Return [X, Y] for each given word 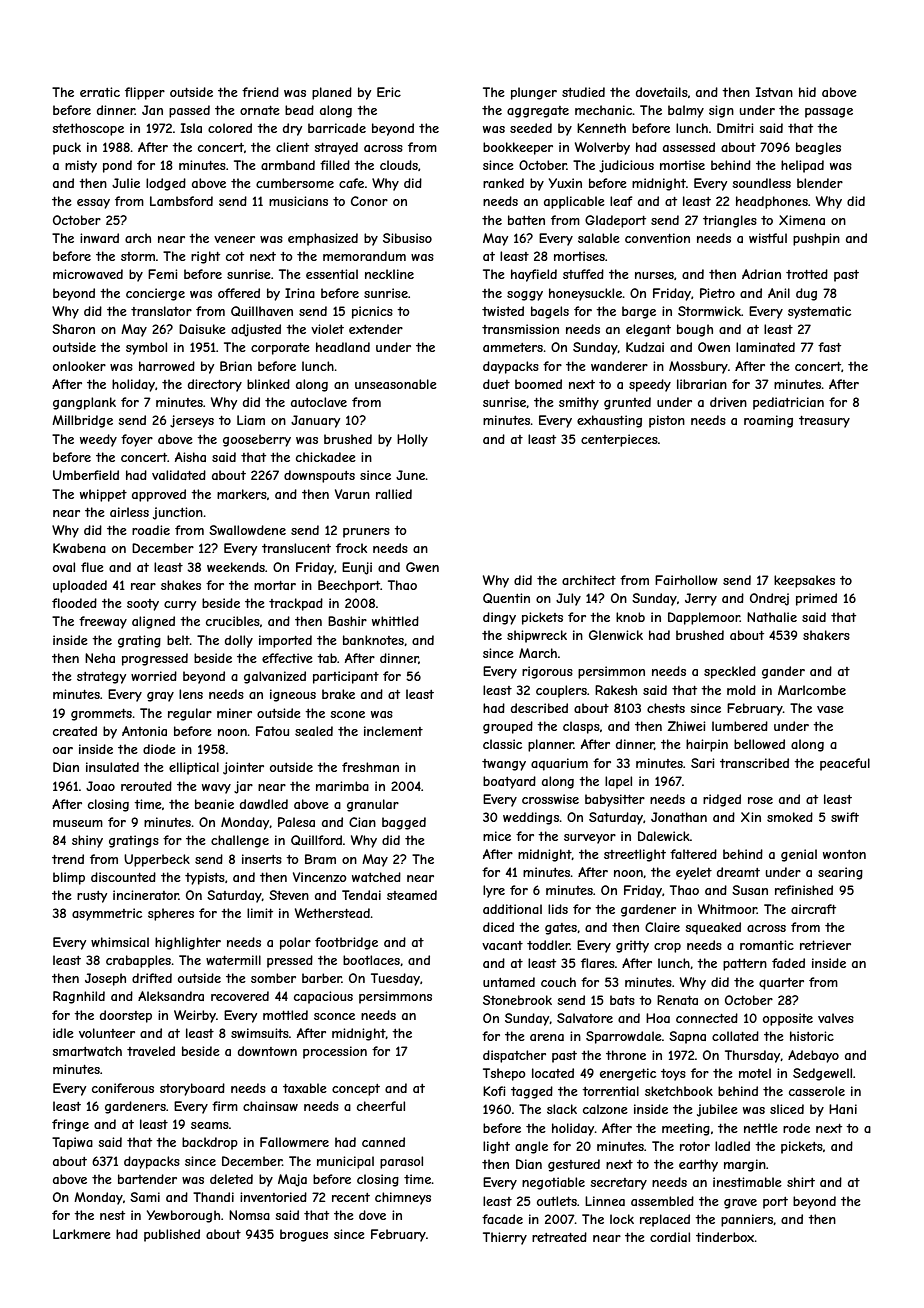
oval [64, 567]
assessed [689, 147]
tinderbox [725, 1237]
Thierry [505, 1238]
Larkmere [82, 1234]
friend [260, 92]
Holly [412, 440]
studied [583, 92]
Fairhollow [686, 580]
